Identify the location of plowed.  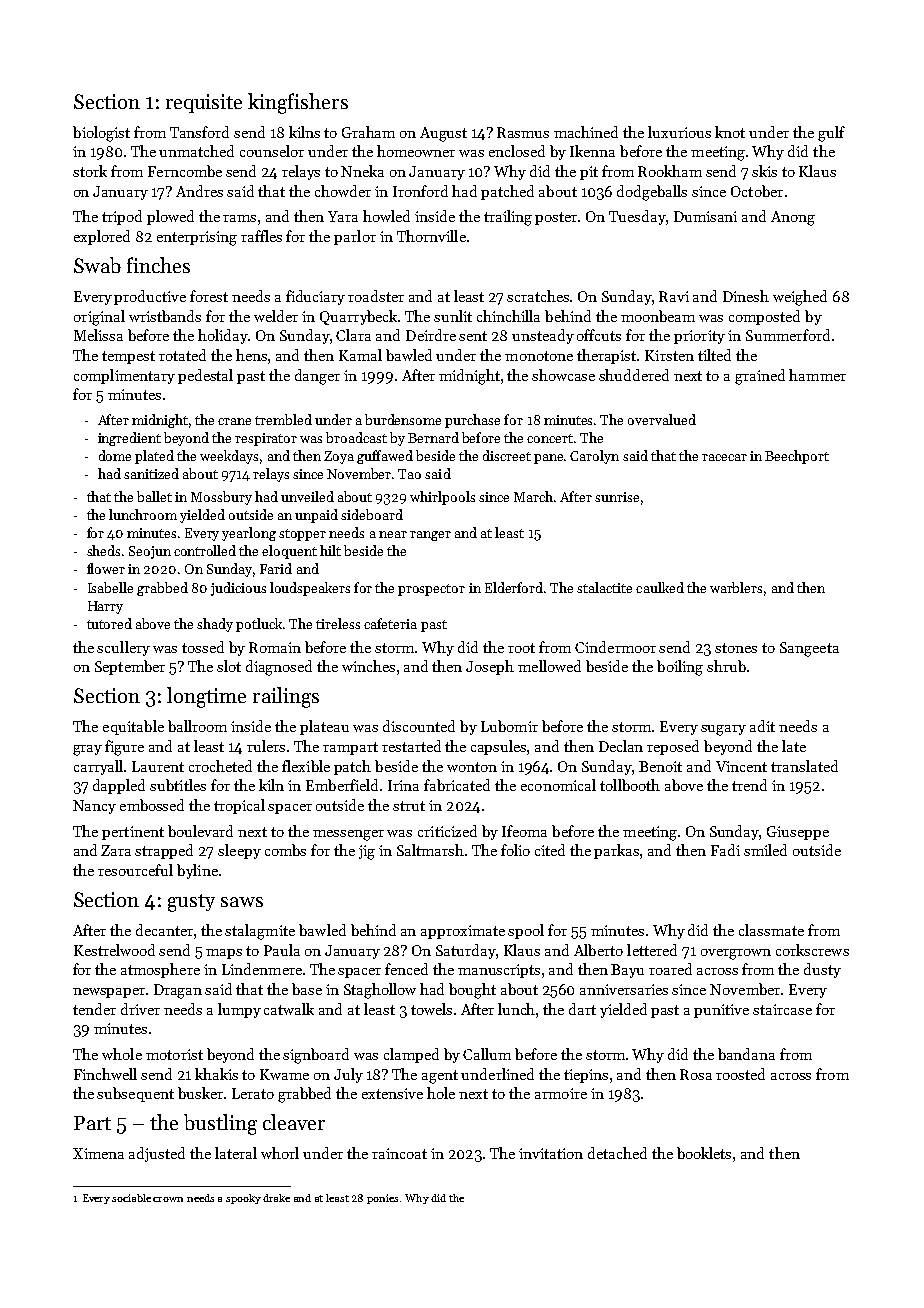
(170, 217).
